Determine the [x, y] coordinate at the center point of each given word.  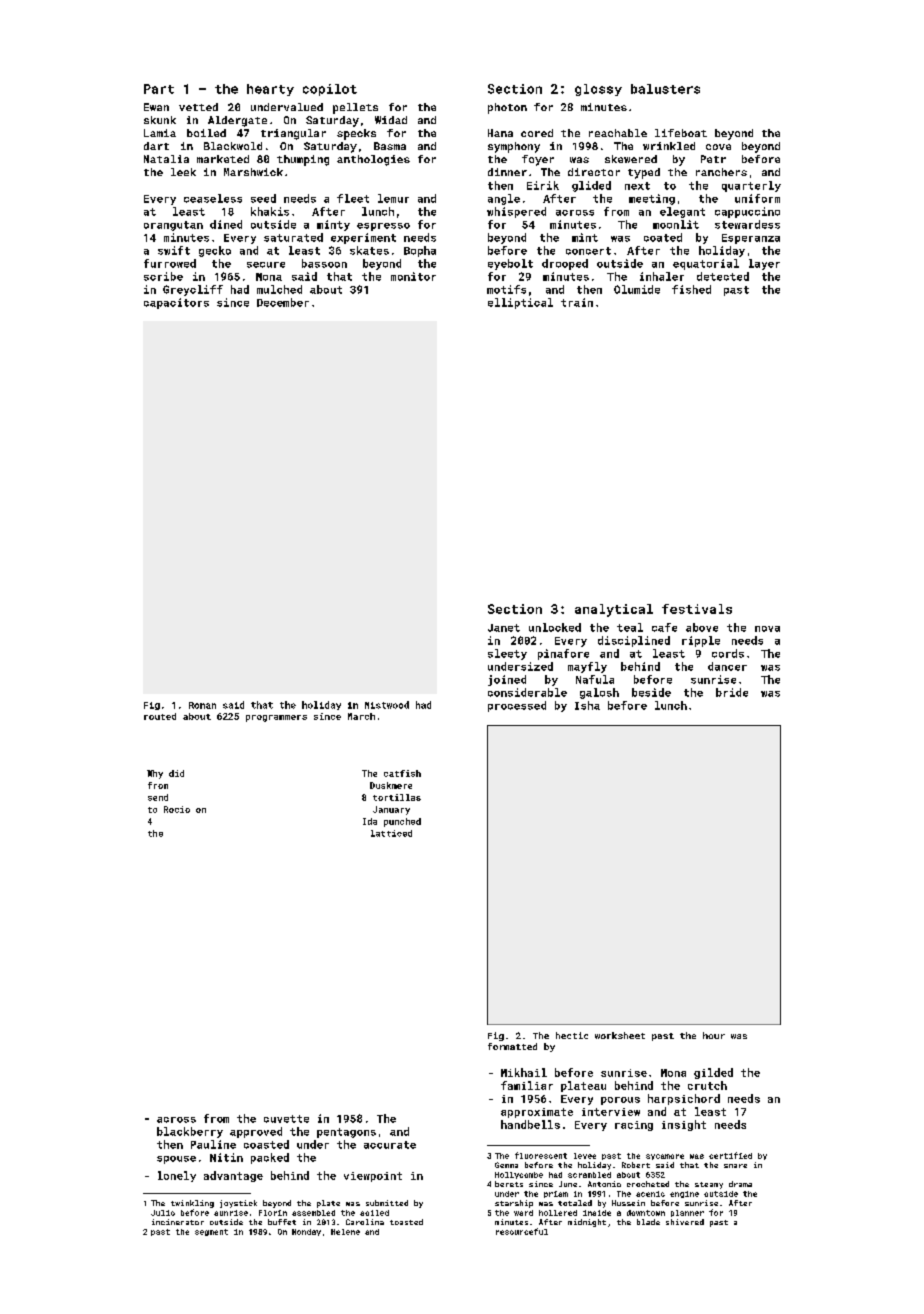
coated [663, 237]
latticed [391, 833]
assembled [313, 1213]
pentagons [346, 1133]
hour [714, 1035]
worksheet [620, 1035]
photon [507, 108]
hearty [270, 90]
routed [160, 716]
